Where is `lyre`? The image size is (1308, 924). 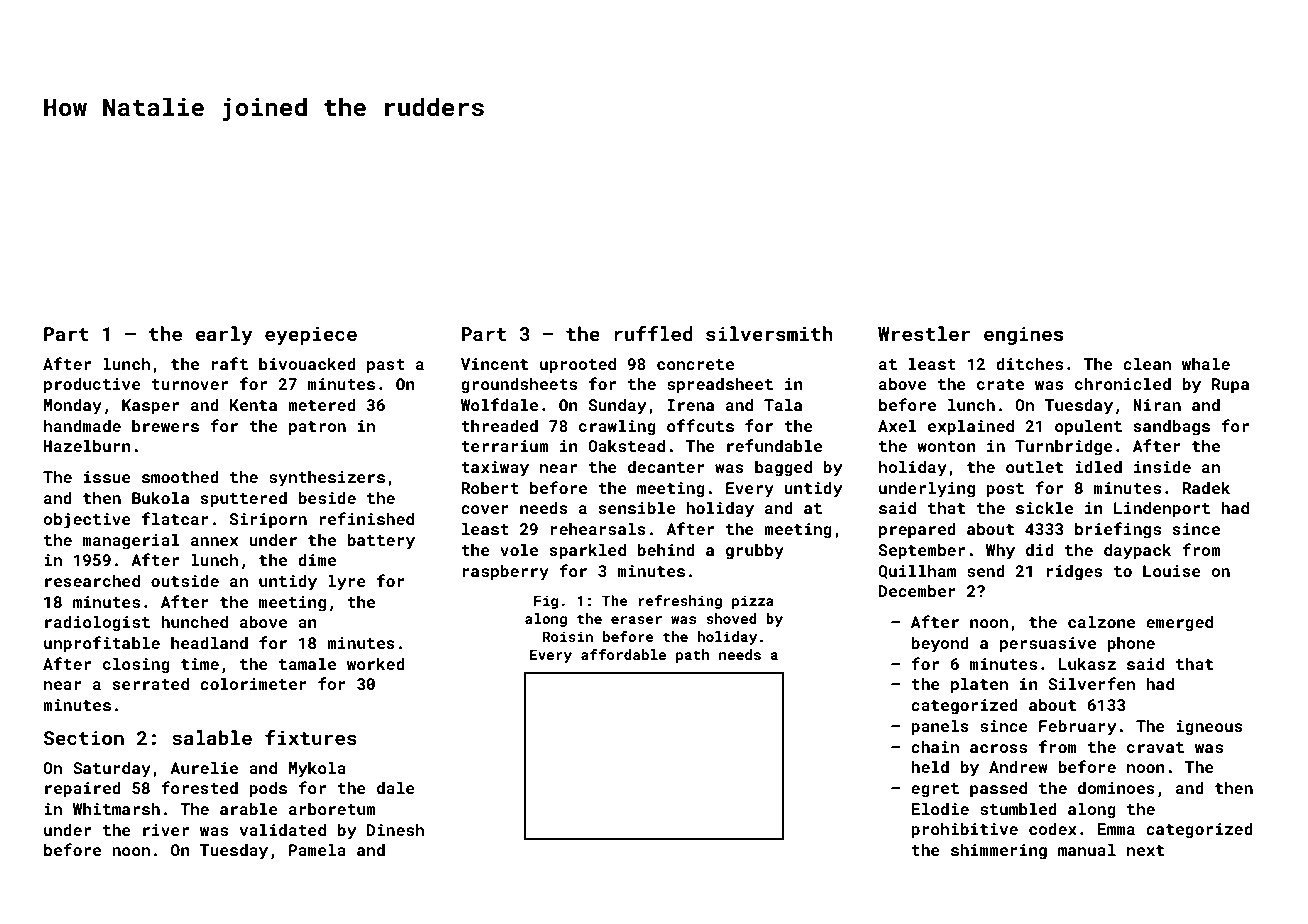 lyre is located at coordinates (347, 583).
